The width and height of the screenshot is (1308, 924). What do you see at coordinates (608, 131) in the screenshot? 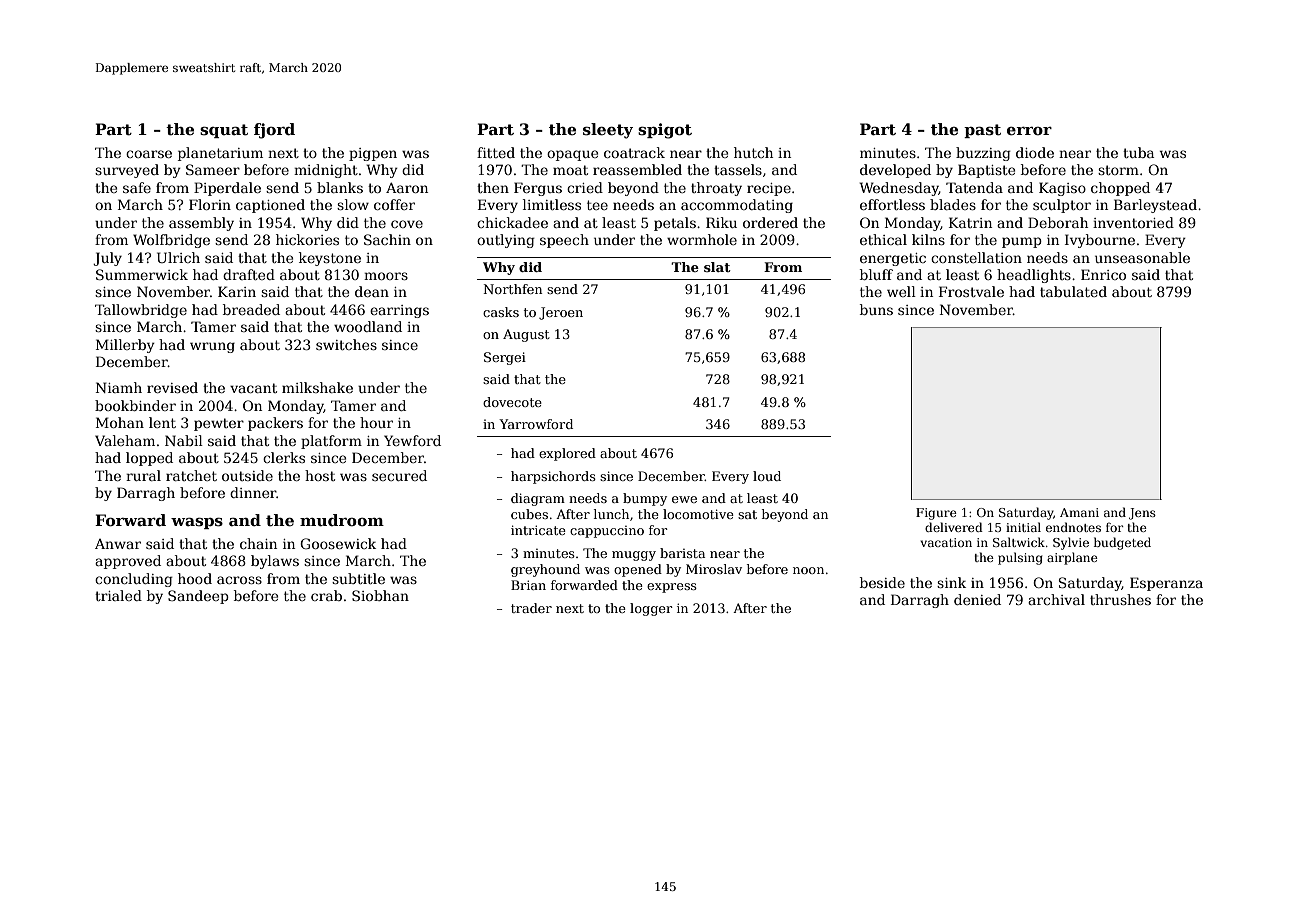
I see `sleety` at bounding box center [608, 131].
